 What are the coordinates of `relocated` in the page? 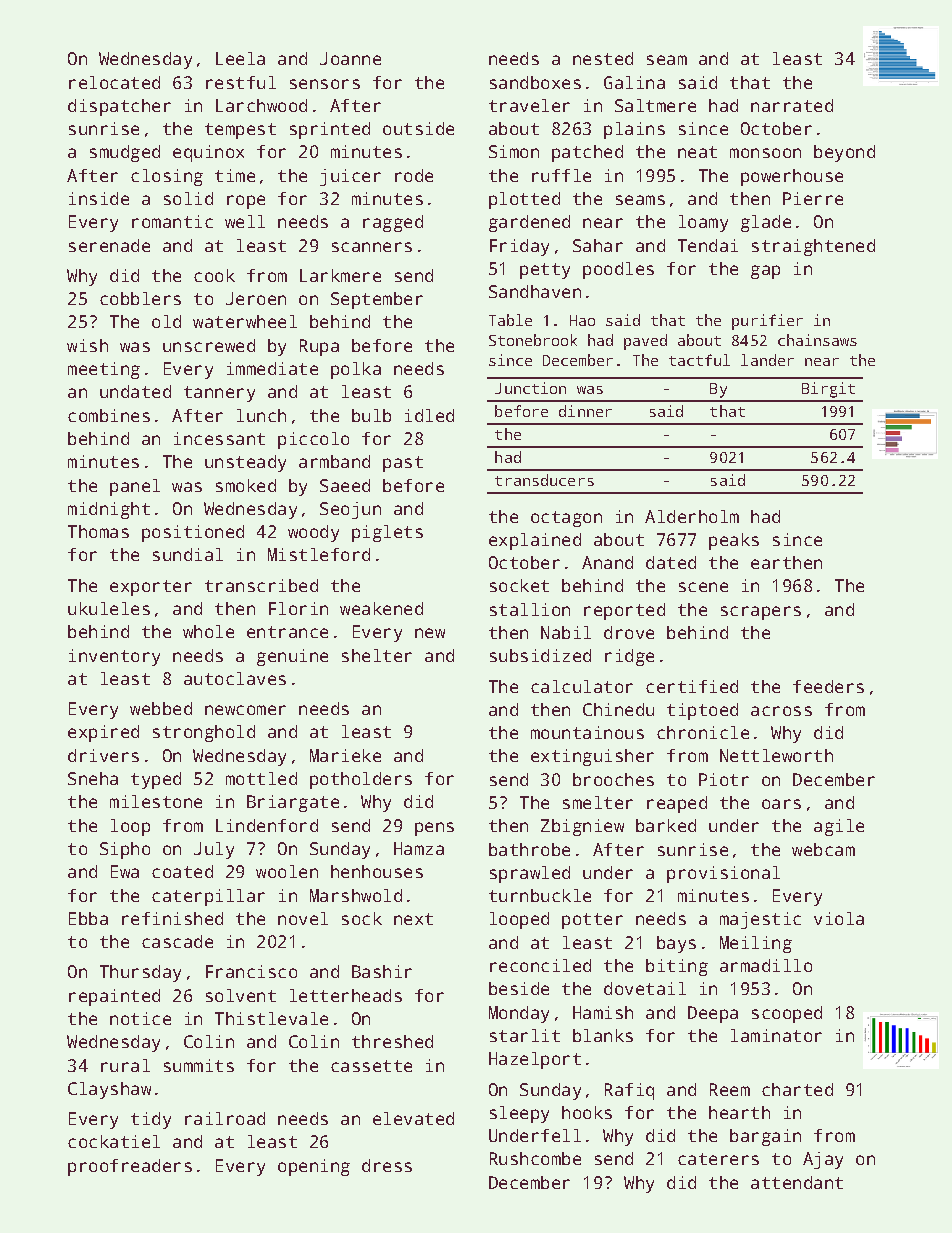 It's located at (114, 82).
